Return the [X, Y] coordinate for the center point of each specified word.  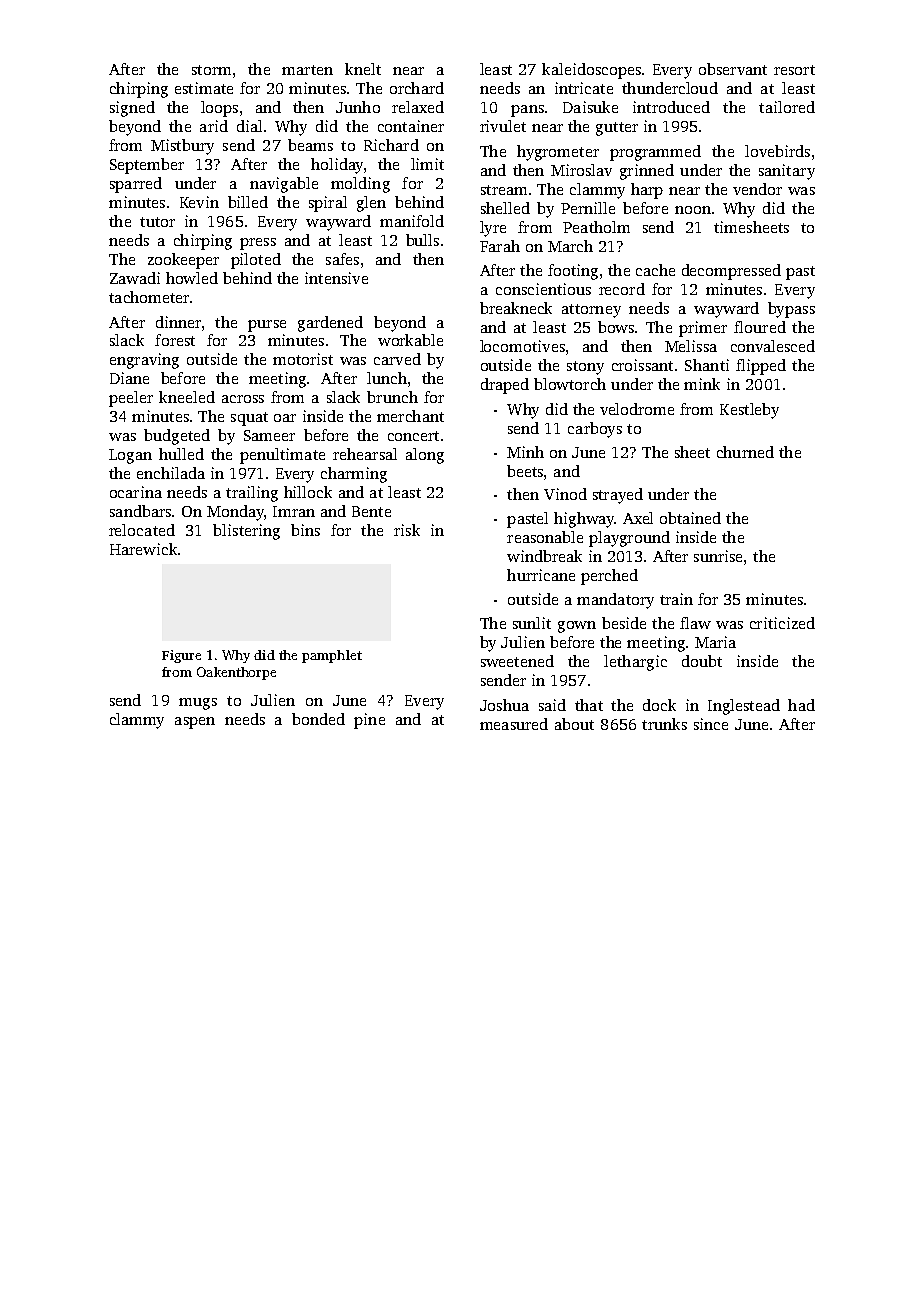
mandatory [615, 601]
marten [307, 70]
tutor [157, 222]
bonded [318, 719]
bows [616, 327]
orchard [417, 88]
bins [305, 530]
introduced [671, 107]
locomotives [522, 346]
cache [655, 270]
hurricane [541, 575]
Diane [129, 378]
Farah [500, 246]
